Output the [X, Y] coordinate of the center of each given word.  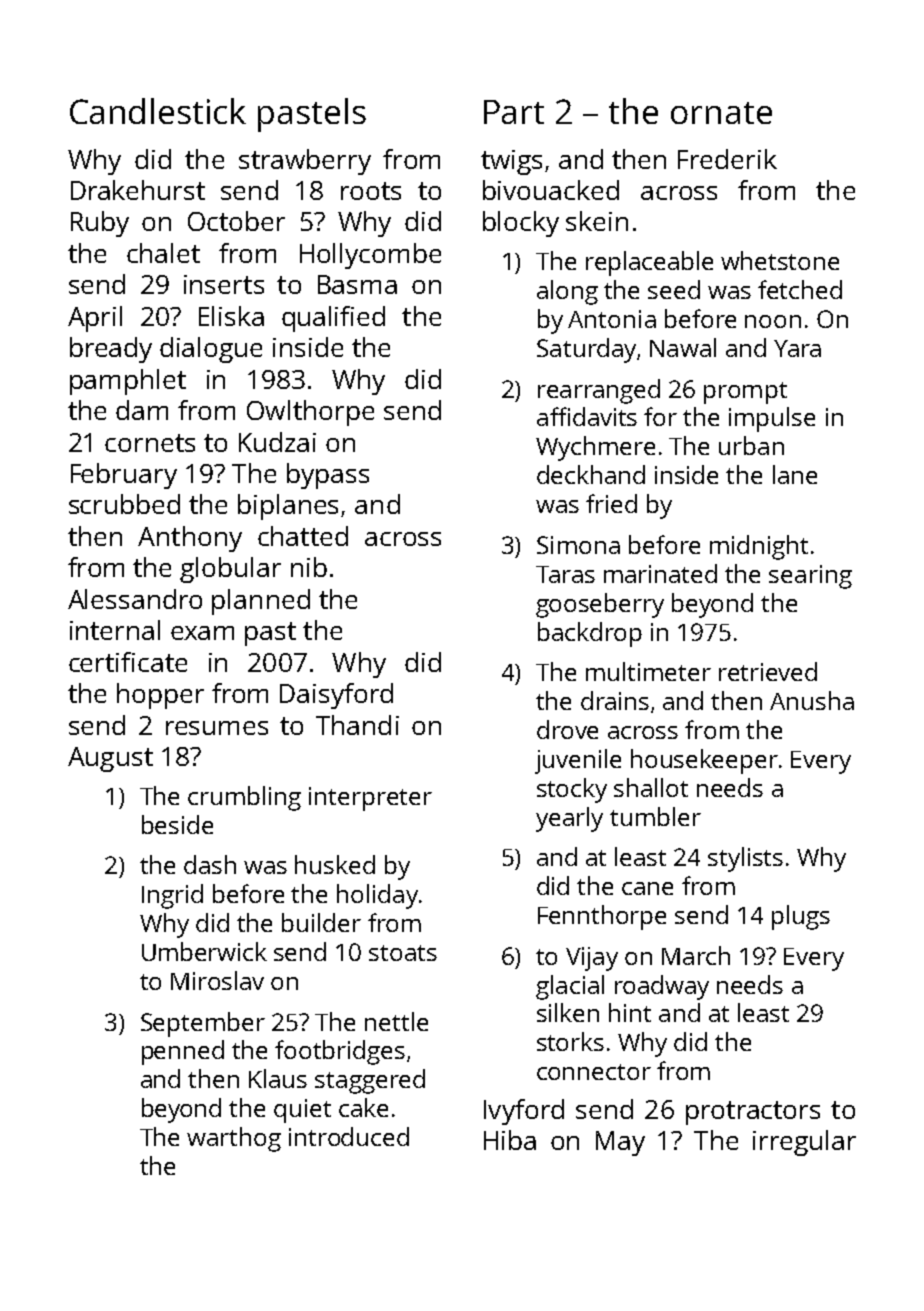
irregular [804, 1143]
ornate [721, 113]
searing [810, 577]
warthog [234, 1139]
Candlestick [158, 111]
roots [371, 191]
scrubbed [124, 504]
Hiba [510, 1140]
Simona [578, 545]
